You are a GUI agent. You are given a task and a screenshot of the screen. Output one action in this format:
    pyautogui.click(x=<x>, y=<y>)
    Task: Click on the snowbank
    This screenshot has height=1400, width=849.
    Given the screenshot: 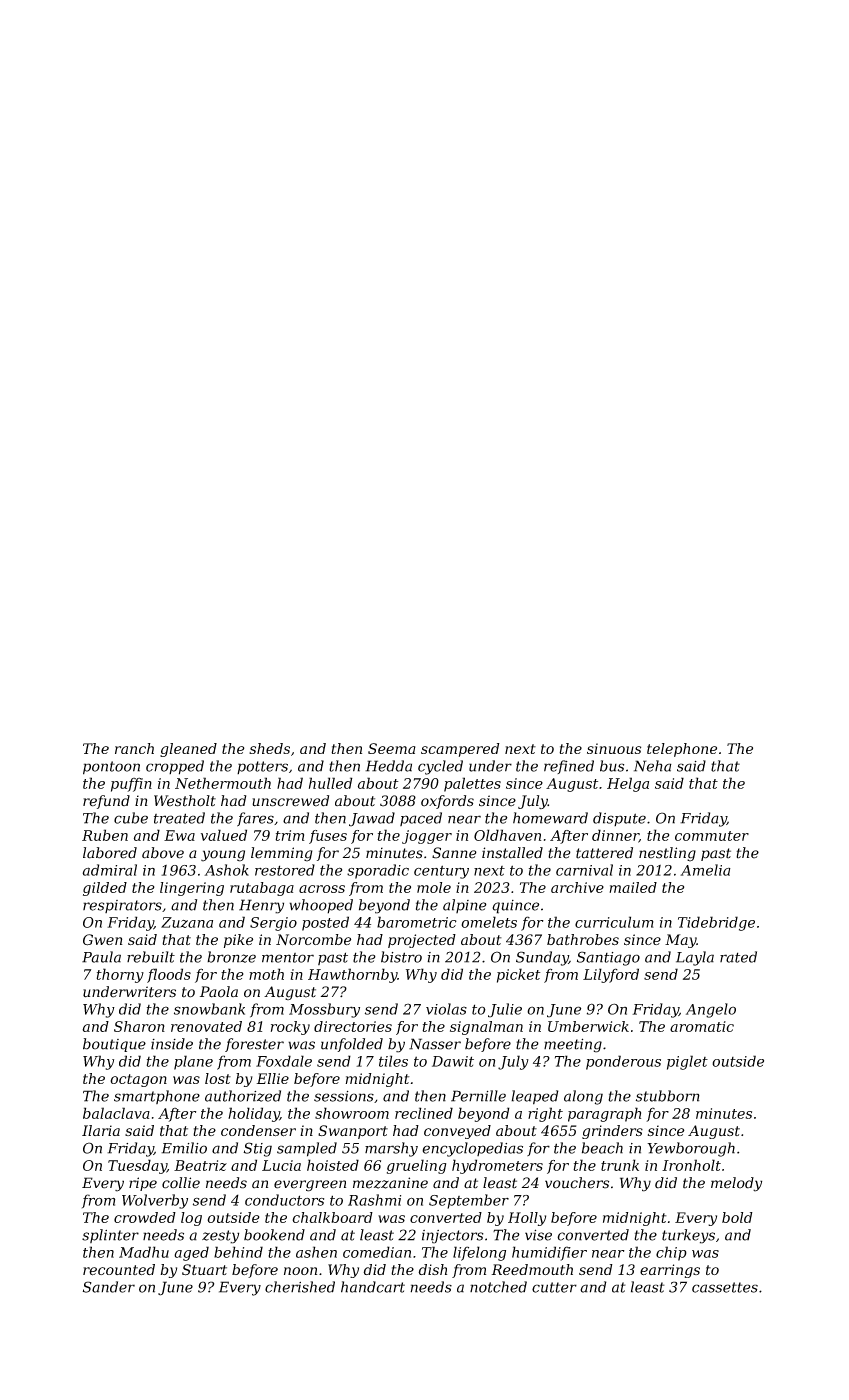 What is the action you would take?
    pyautogui.click(x=209, y=1009)
